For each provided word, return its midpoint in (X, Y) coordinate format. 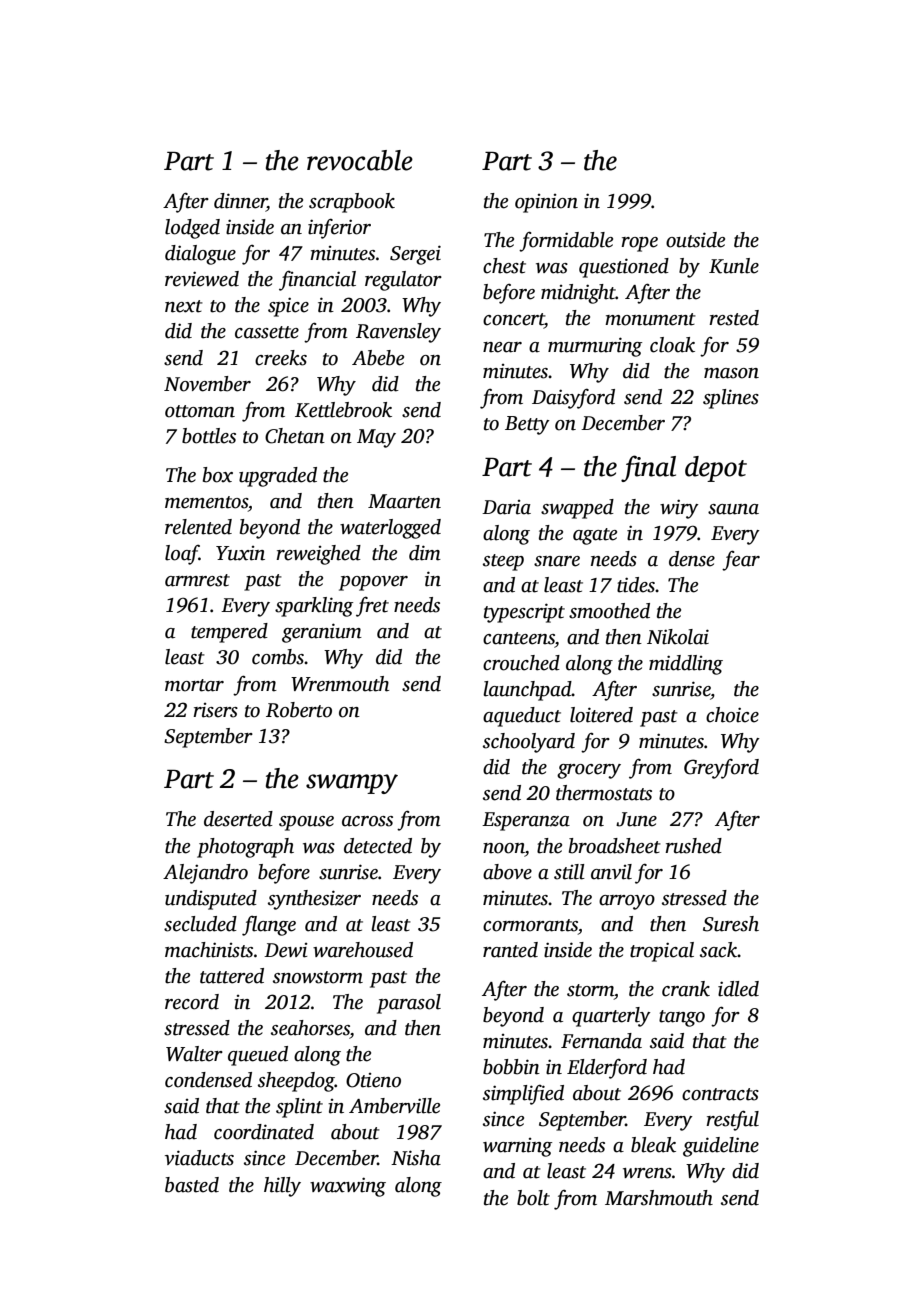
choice (732, 715)
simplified (523, 1094)
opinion (546, 203)
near (502, 347)
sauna (733, 509)
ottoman (200, 411)
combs (278, 657)
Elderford (607, 1068)
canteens (519, 638)
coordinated (264, 1132)
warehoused (363, 950)
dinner (240, 202)
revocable (360, 160)
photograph (245, 848)
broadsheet (615, 846)
